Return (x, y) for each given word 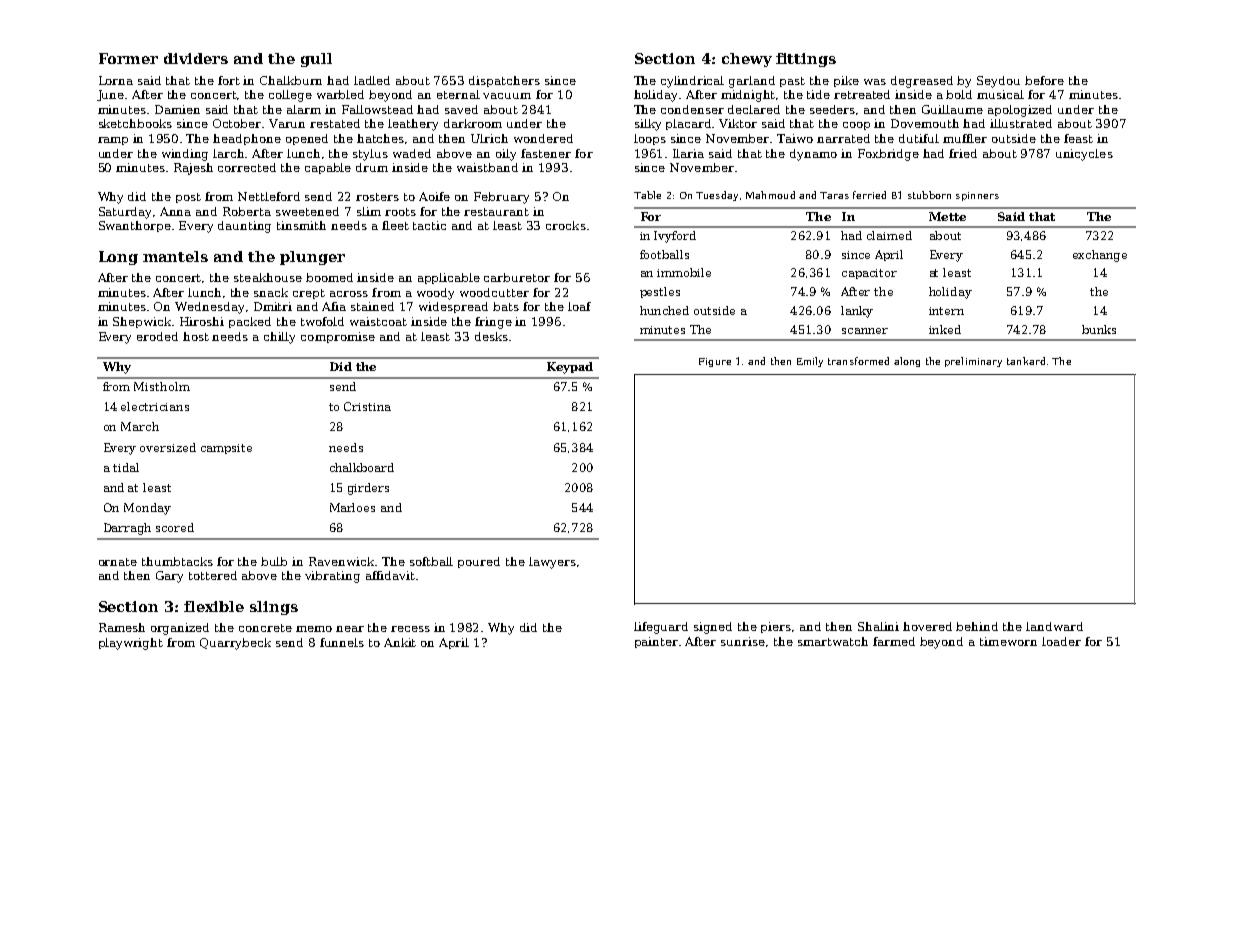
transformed (858, 361)
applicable (449, 278)
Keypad (570, 368)
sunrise (743, 641)
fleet (395, 225)
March (140, 426)
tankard (1026, 361)
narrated (843, 138)
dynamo (813, 155)
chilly (279, 338)
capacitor (869, 274)
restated (335, 123)
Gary (169, 577)
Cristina (367, 406)
